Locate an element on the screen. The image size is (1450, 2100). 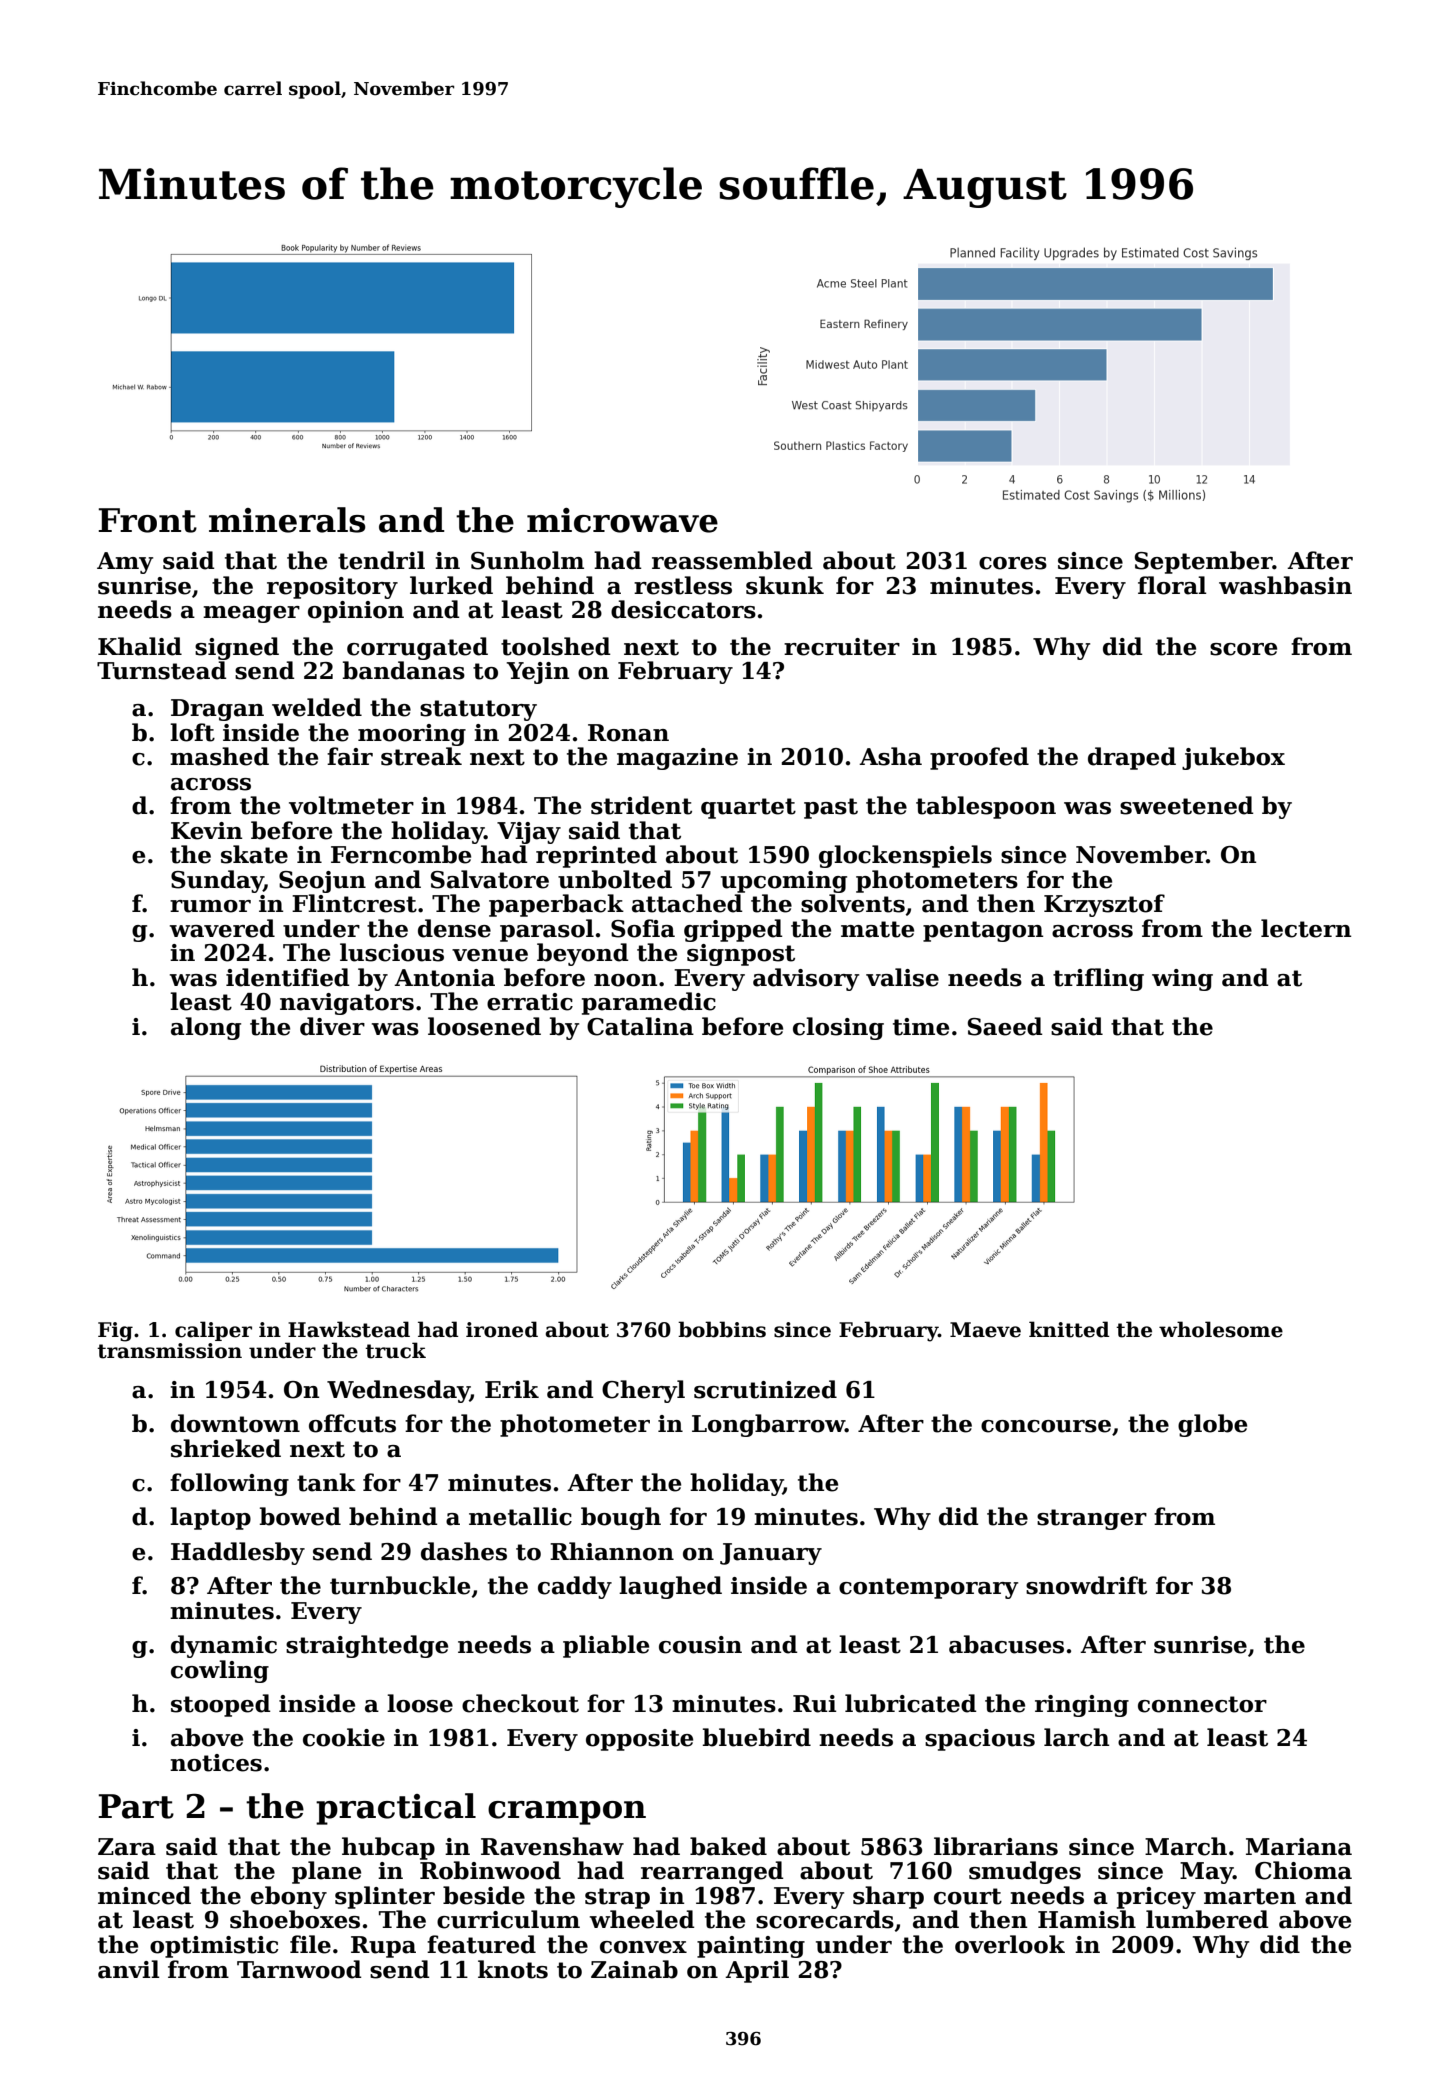
ironed is located at coordinates (502, 1329).
